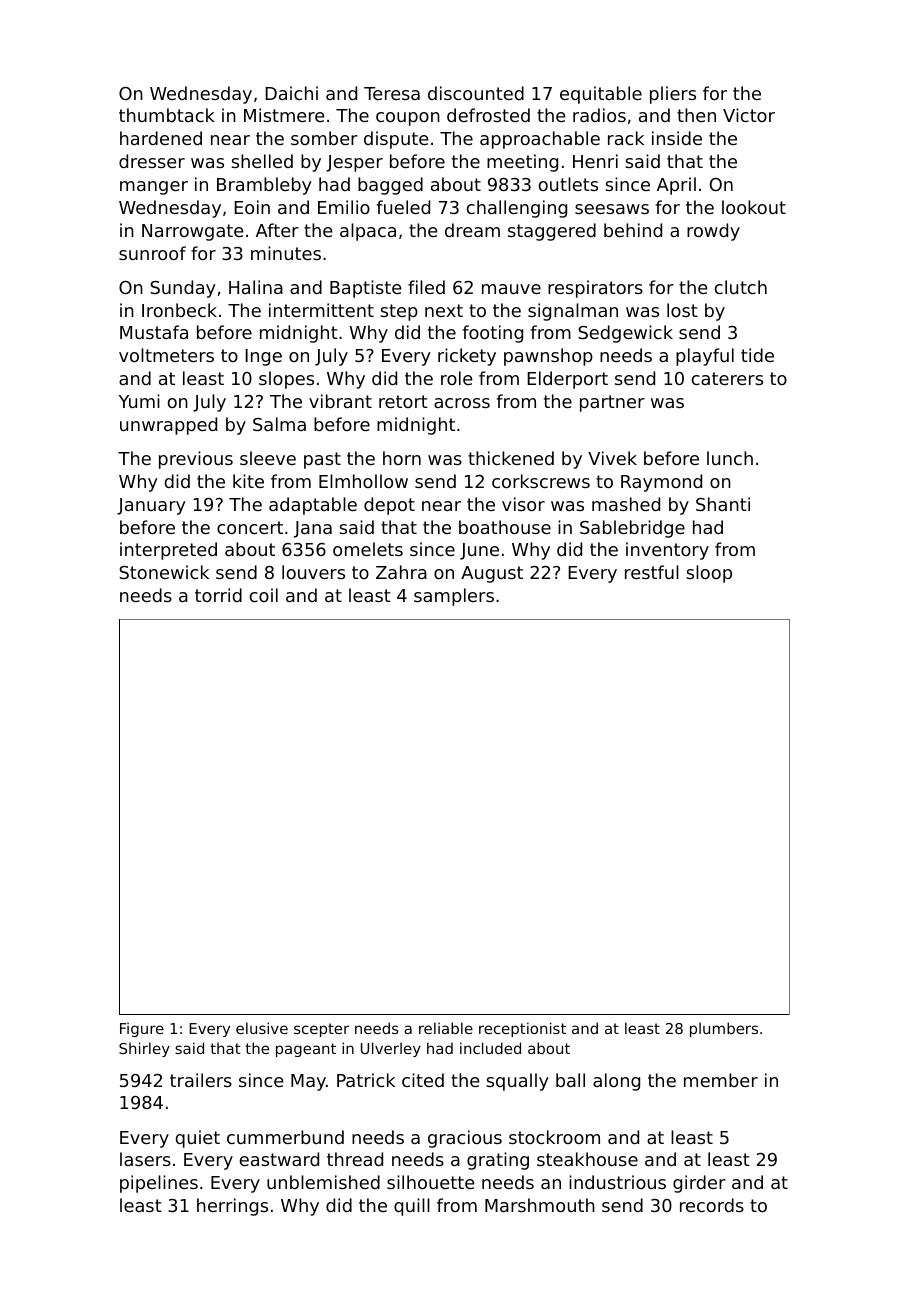 This document has width=908, height=1316. What do you see at coordinates (167, 115) in the document?
I see `thumbtack` at bounding box center [167, 115].
